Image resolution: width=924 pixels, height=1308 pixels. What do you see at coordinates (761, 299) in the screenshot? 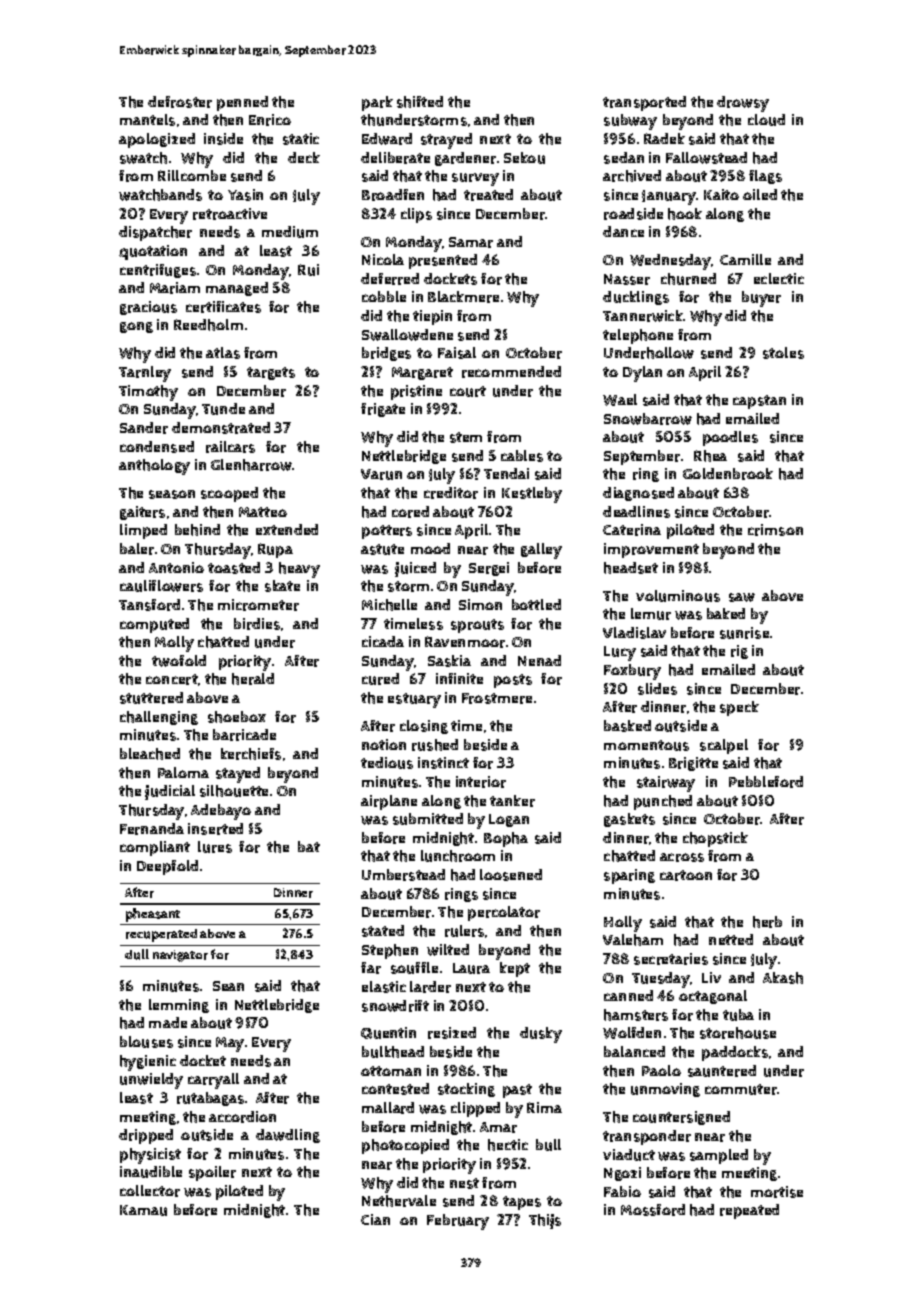
I see `buyer` at bounding box center [761, 299].
